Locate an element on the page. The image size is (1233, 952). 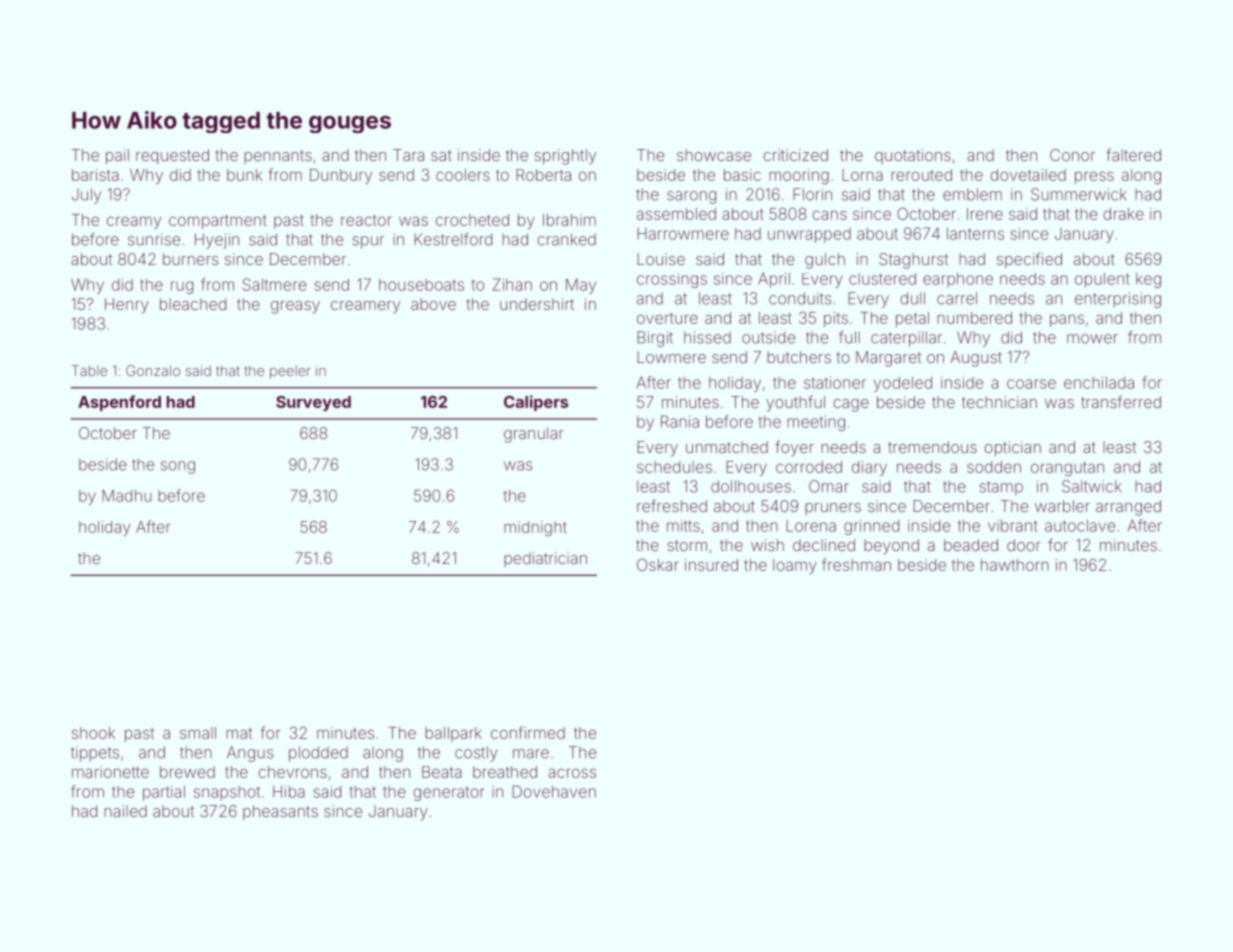
nailed is located at coordinates (125, 811).
